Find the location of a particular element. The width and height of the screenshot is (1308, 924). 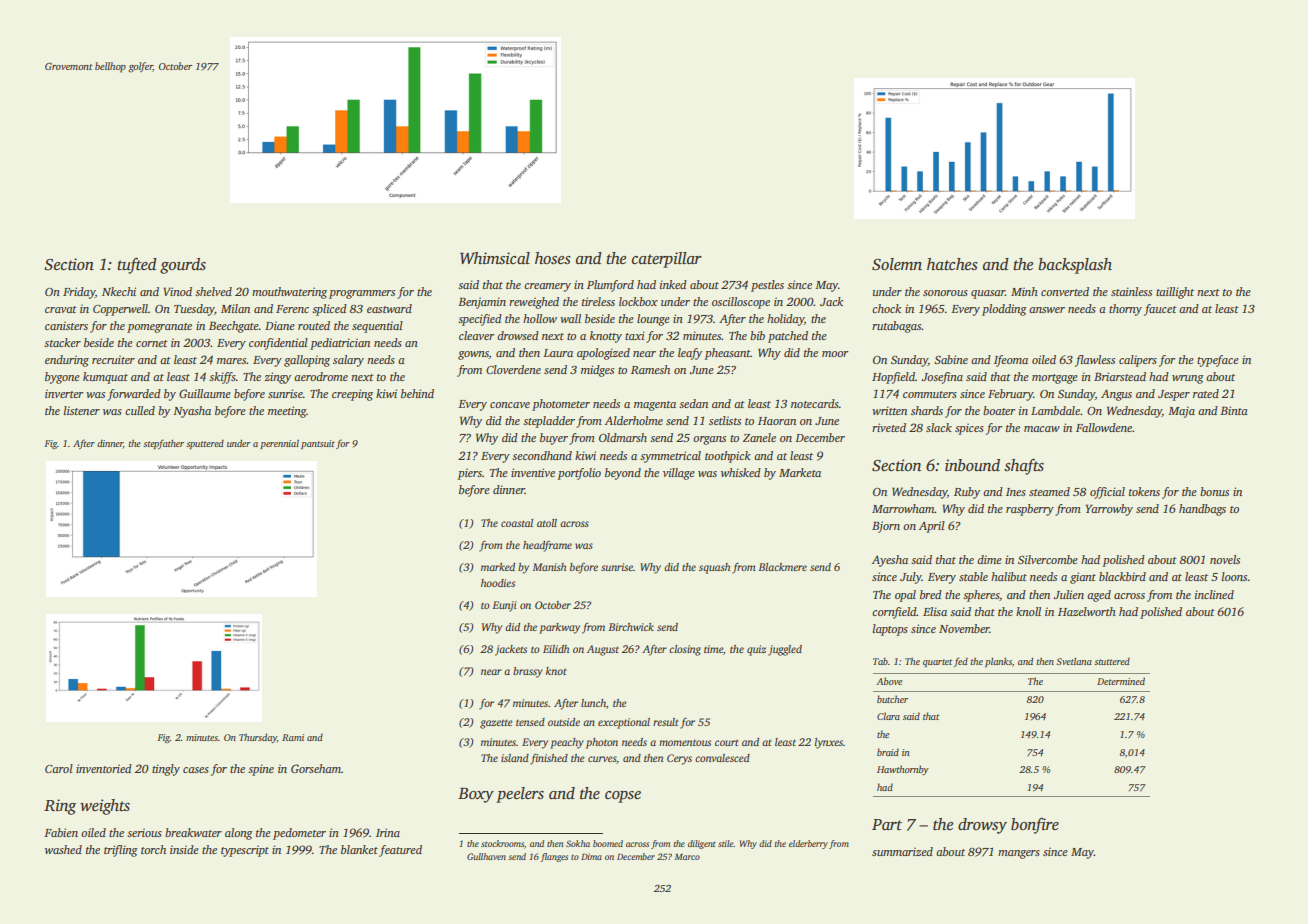

Svetlana is located at coordinates (1074, 661).
